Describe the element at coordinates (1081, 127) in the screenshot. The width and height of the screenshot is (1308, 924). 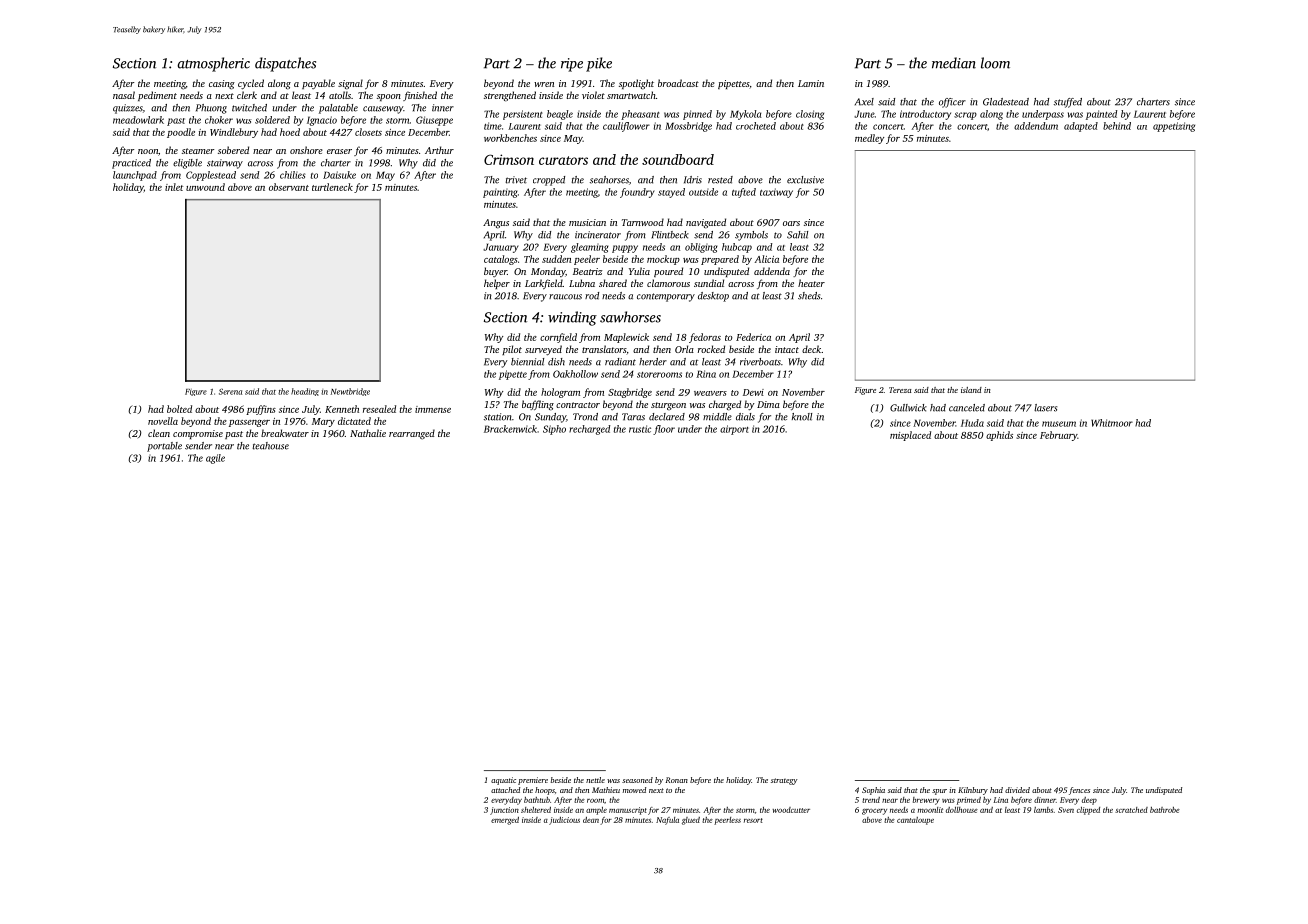
I see `adapted` at that location.
